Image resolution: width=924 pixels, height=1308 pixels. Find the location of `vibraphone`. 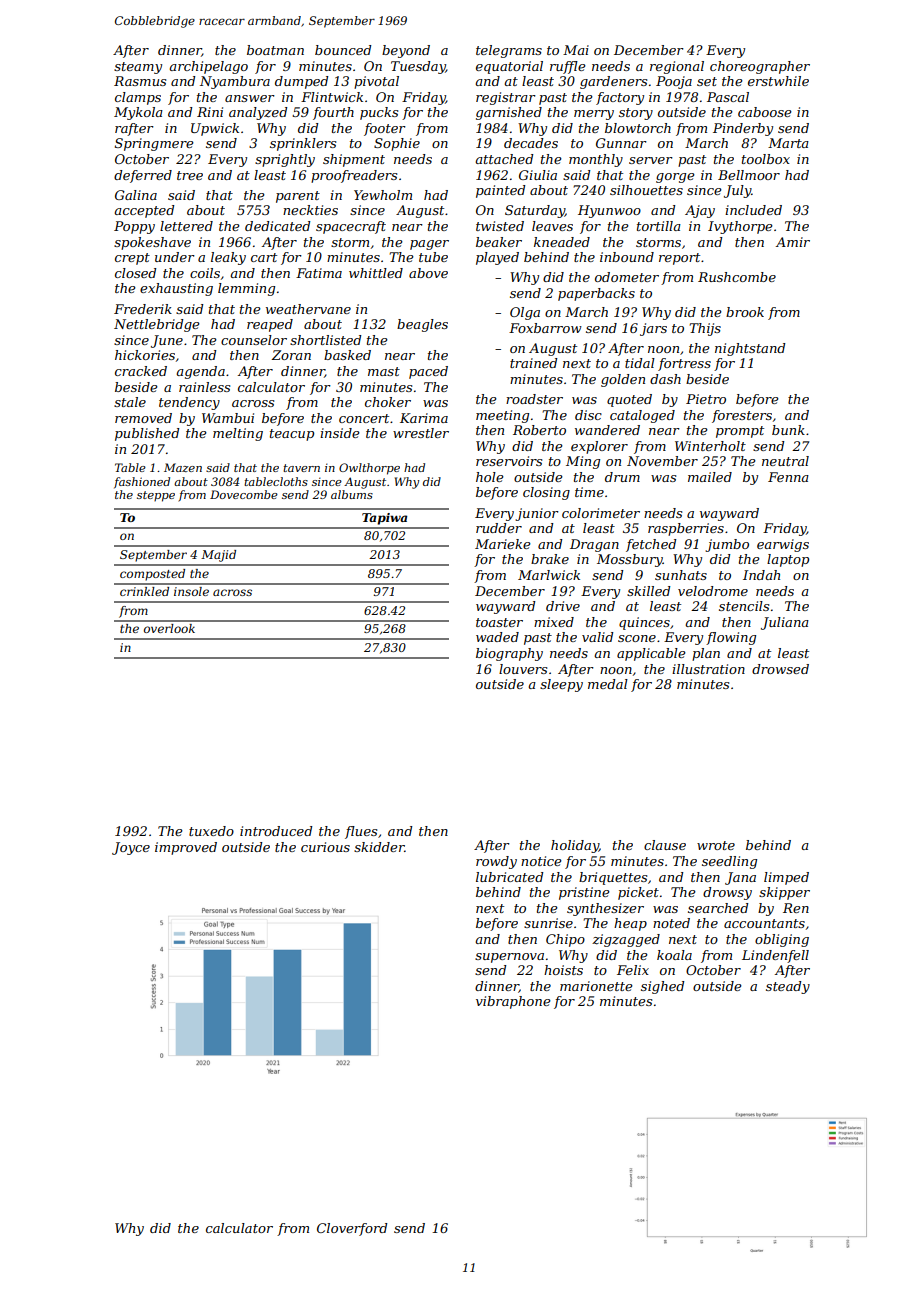

vibraphone is located at coordinates (513, 1002).
